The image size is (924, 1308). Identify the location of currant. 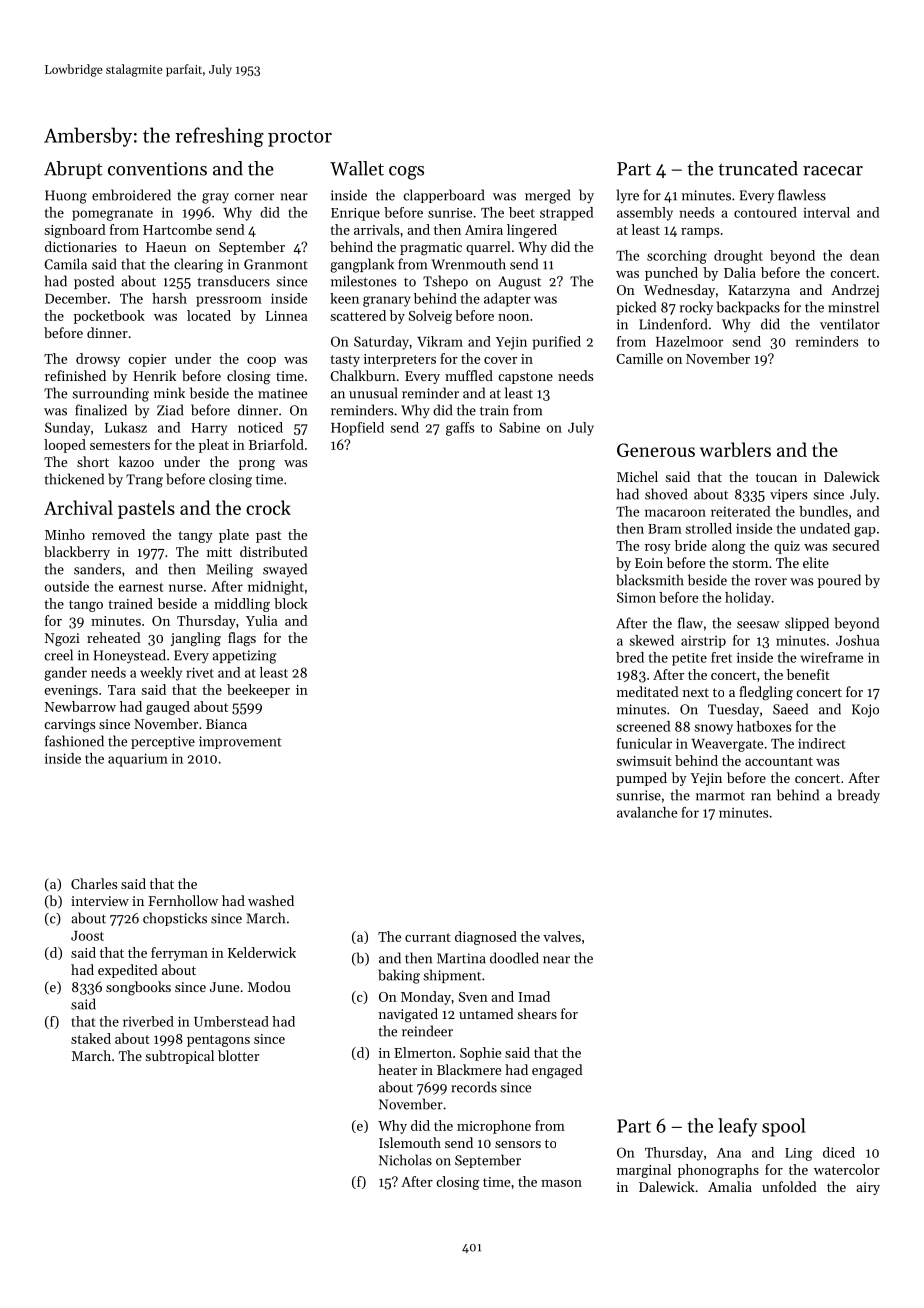
(428, 937).
